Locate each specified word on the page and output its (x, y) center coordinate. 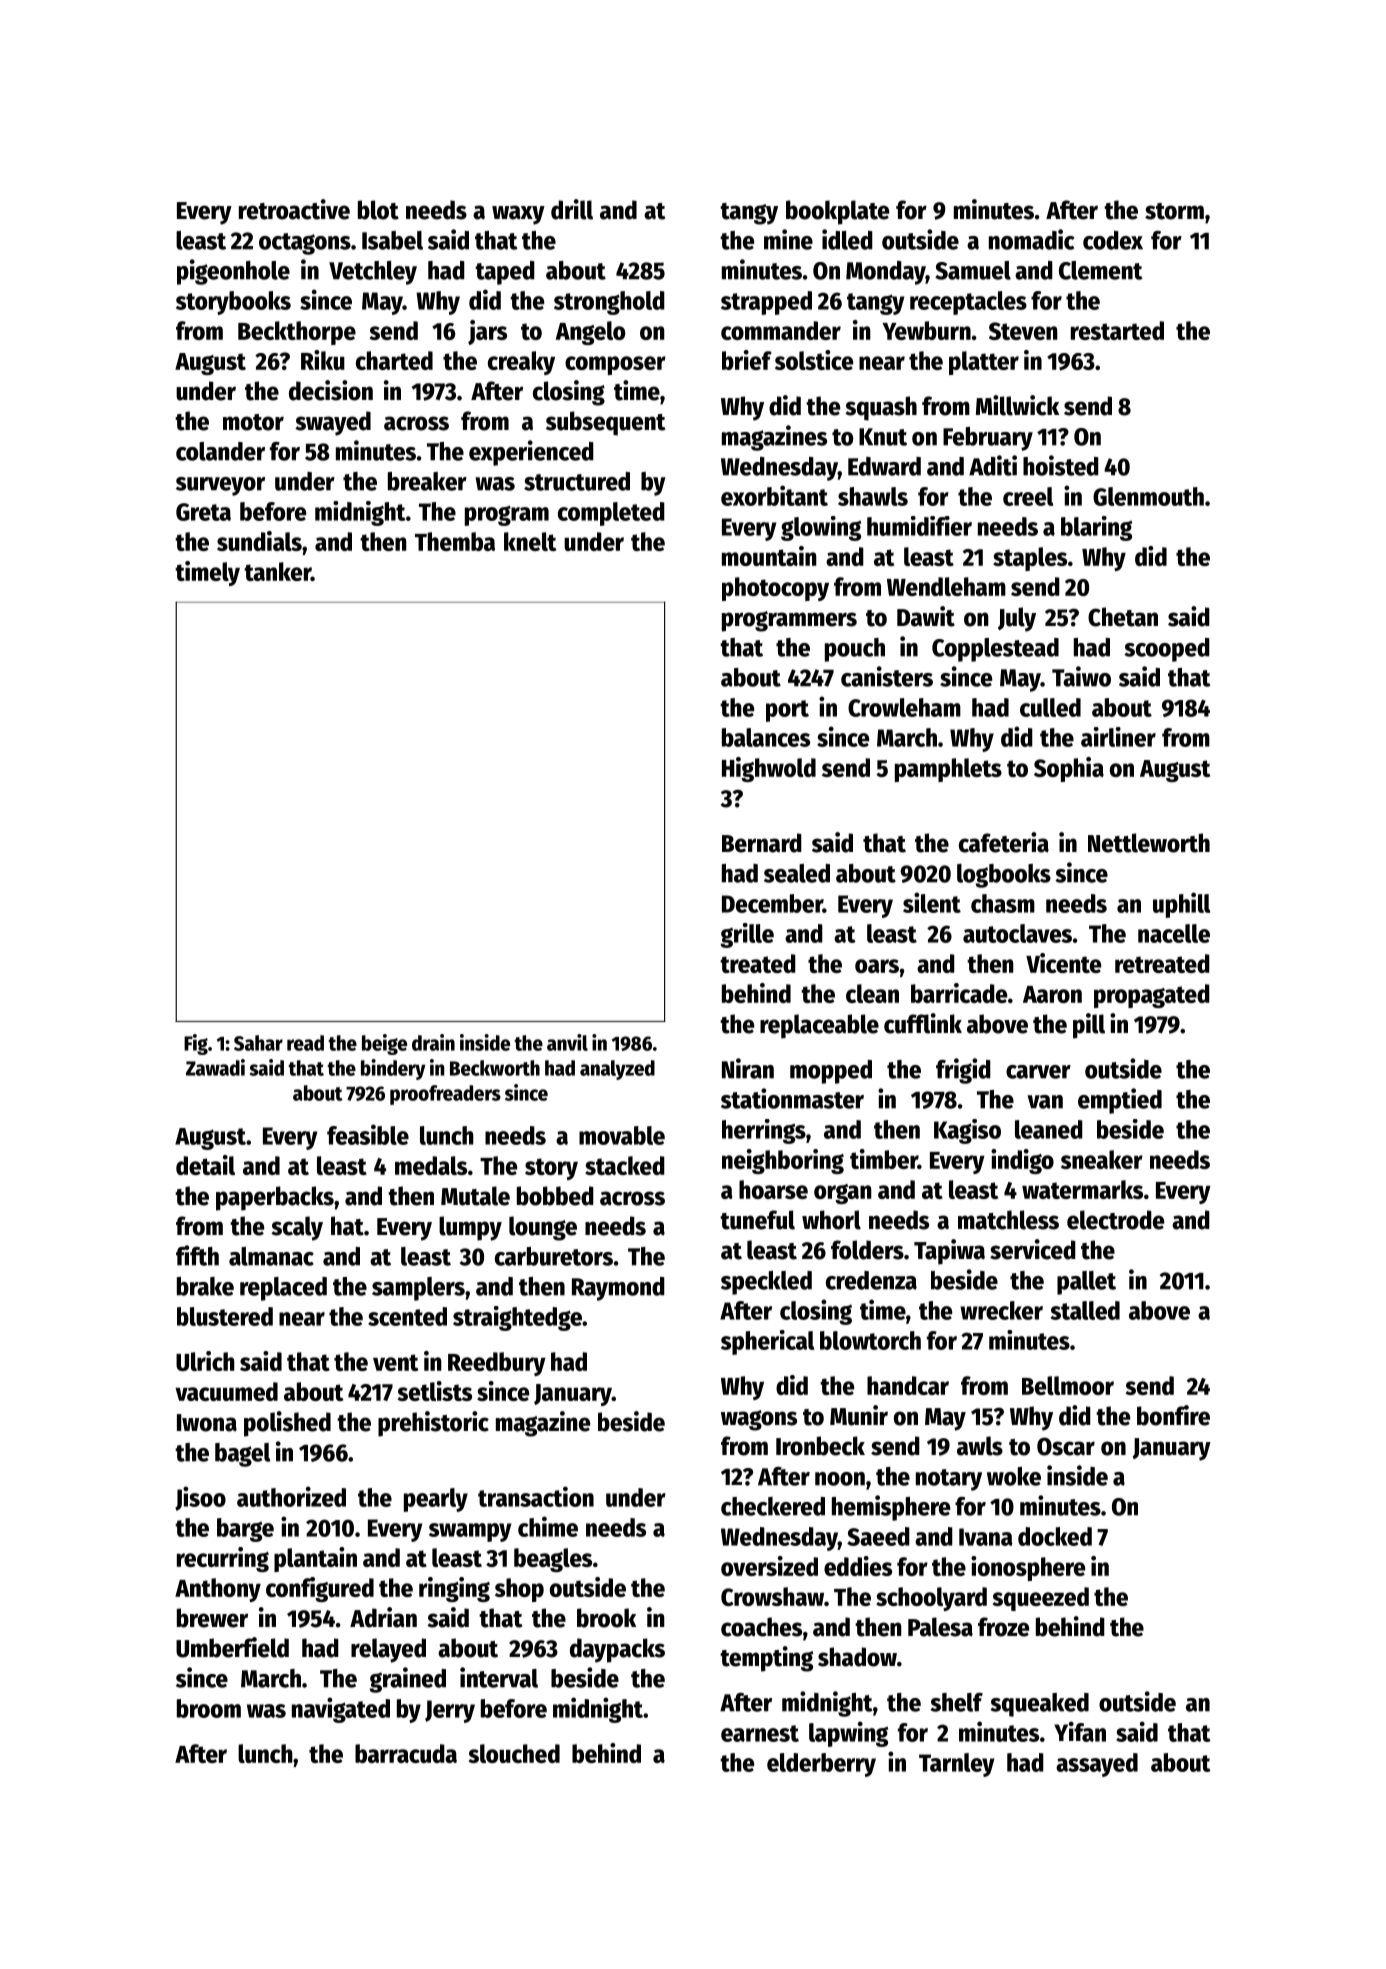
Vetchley (373, 273)
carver (1038, 1072)
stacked (625, 1165)
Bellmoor (1068, 1385)
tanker (277, 571)
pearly (436, 1500)
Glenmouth (1148, 496)
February (988, 439)
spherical (767, 1342)
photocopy (775, 589)
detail (205, 1165)
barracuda (406, 1753)
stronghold (609, 303)
